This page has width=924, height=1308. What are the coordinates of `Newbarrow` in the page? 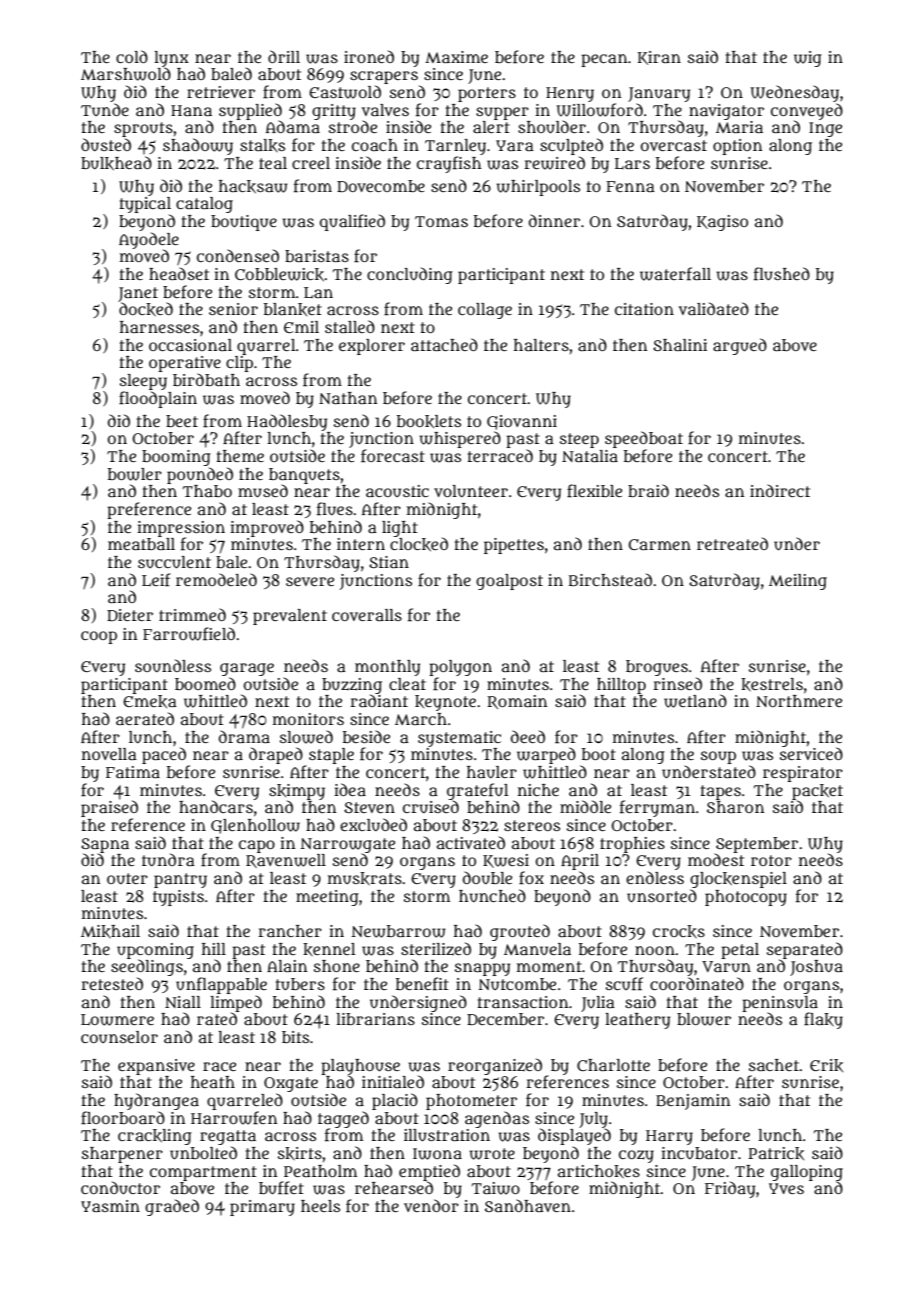 It's located at (398, 931).
